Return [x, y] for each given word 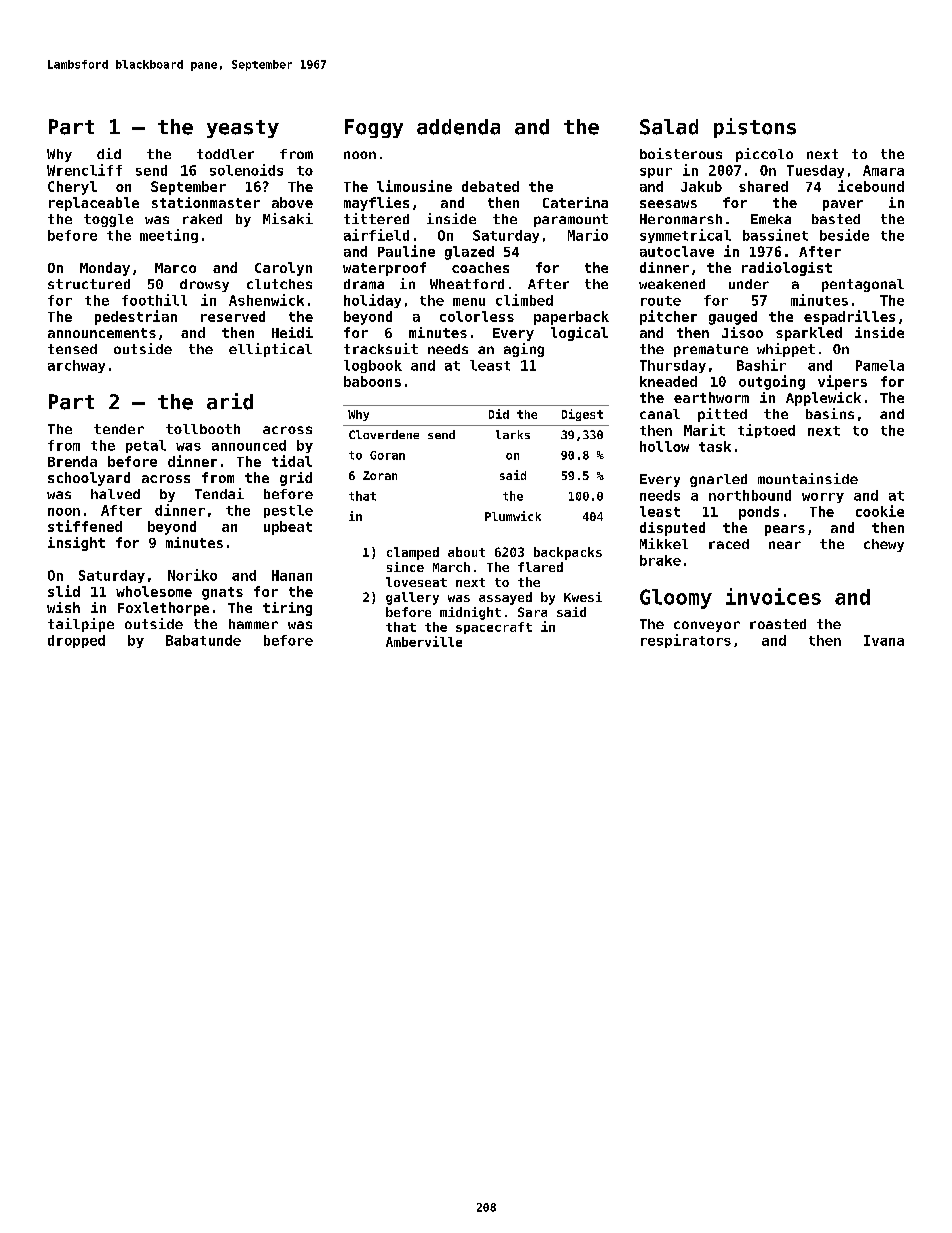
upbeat [288, 528]
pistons [755, 128]
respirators [686, 641]
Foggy [374, 128]
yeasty [243, 129]
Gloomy [676, 599]
